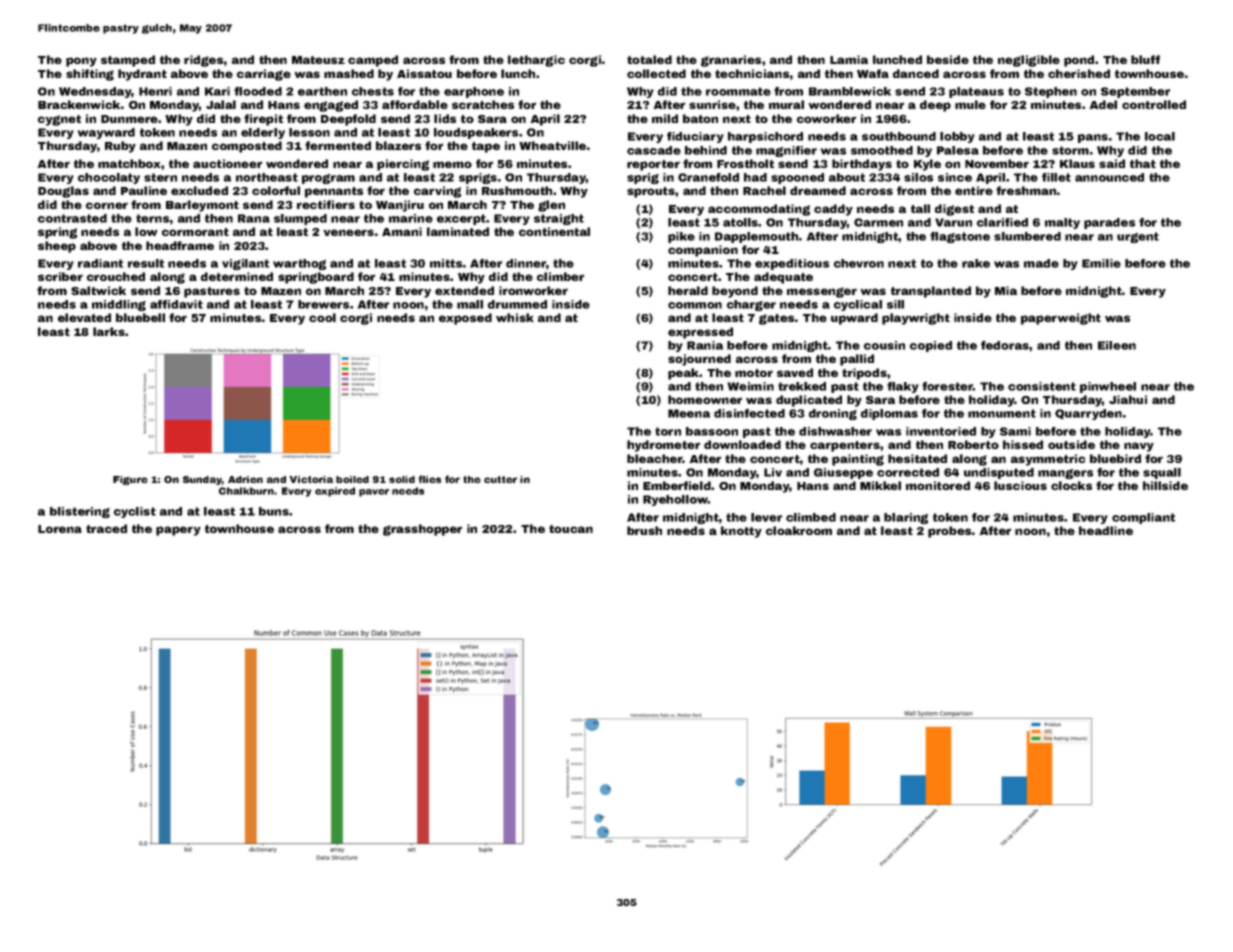 The height and width of the screenshot is (952, 1233). I want to click on paperweight, so click(1061, 319).
